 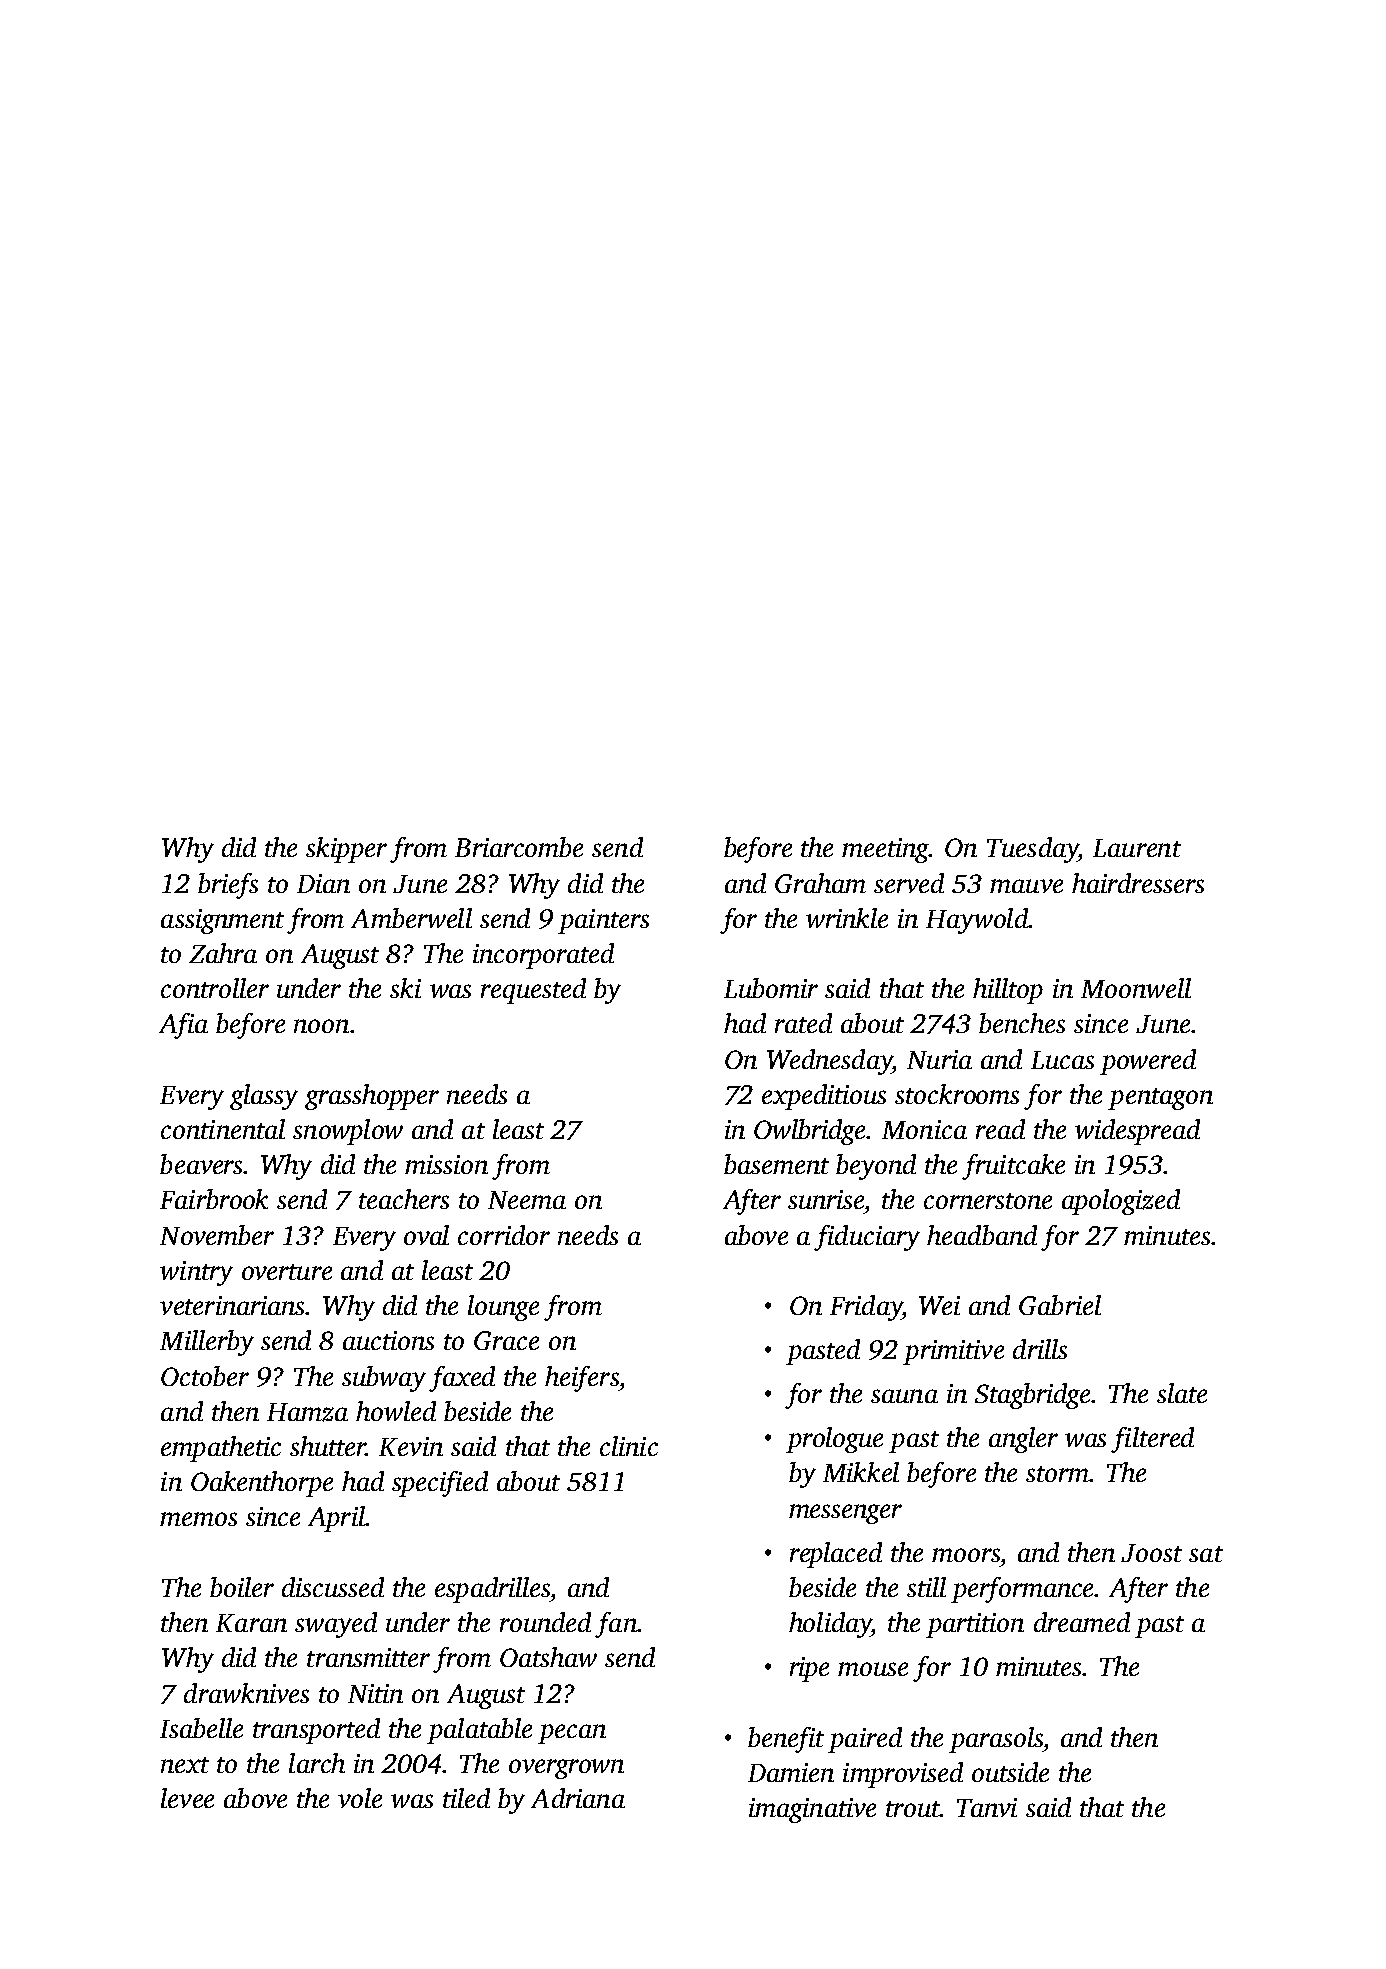 What do you see at coordinates (214, 1199) in the image?
I see `Fairbrook` at bounding box center [214, 1199].
